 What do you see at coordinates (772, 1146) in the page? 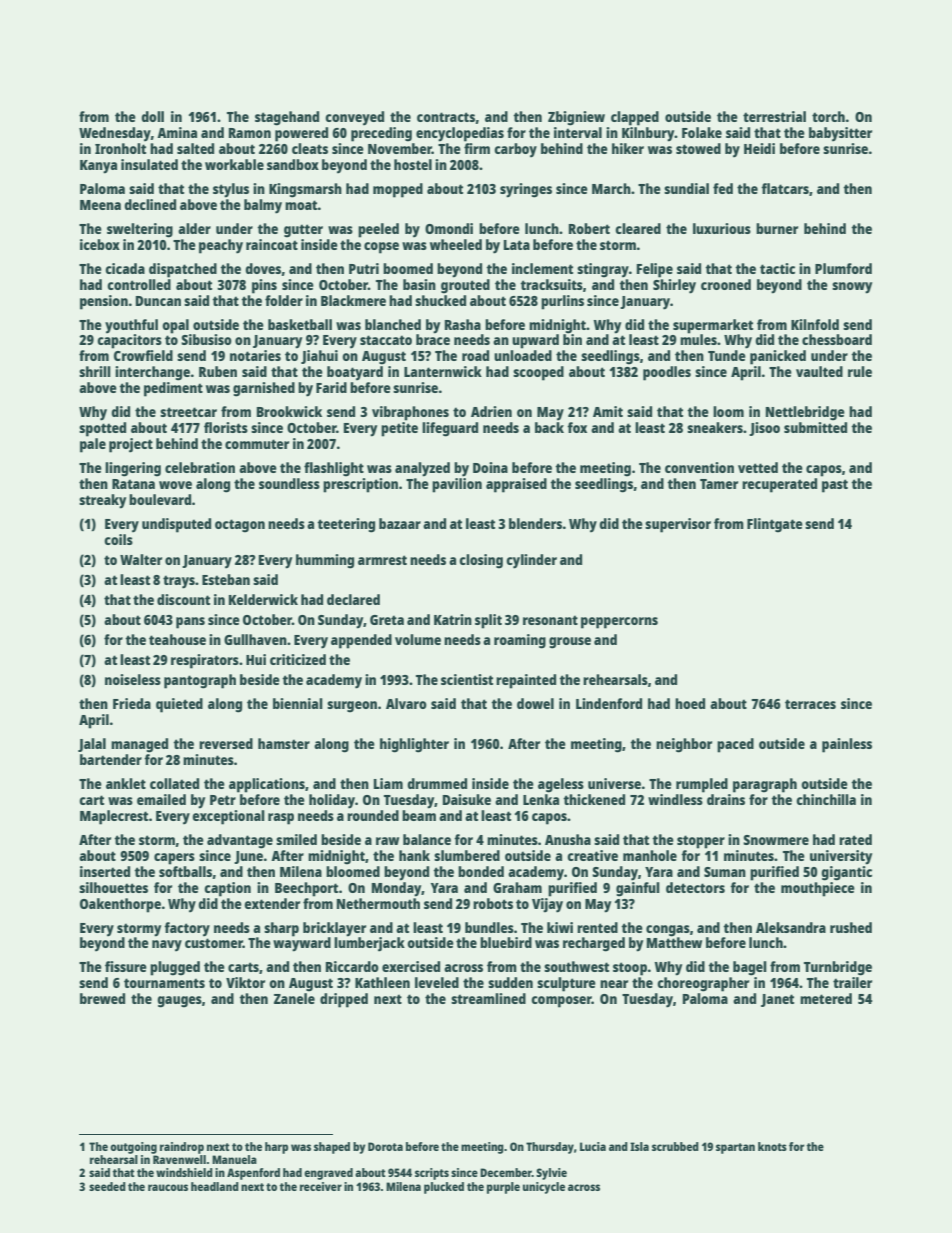
I see `knots` at bounding box center [772, 1146].
